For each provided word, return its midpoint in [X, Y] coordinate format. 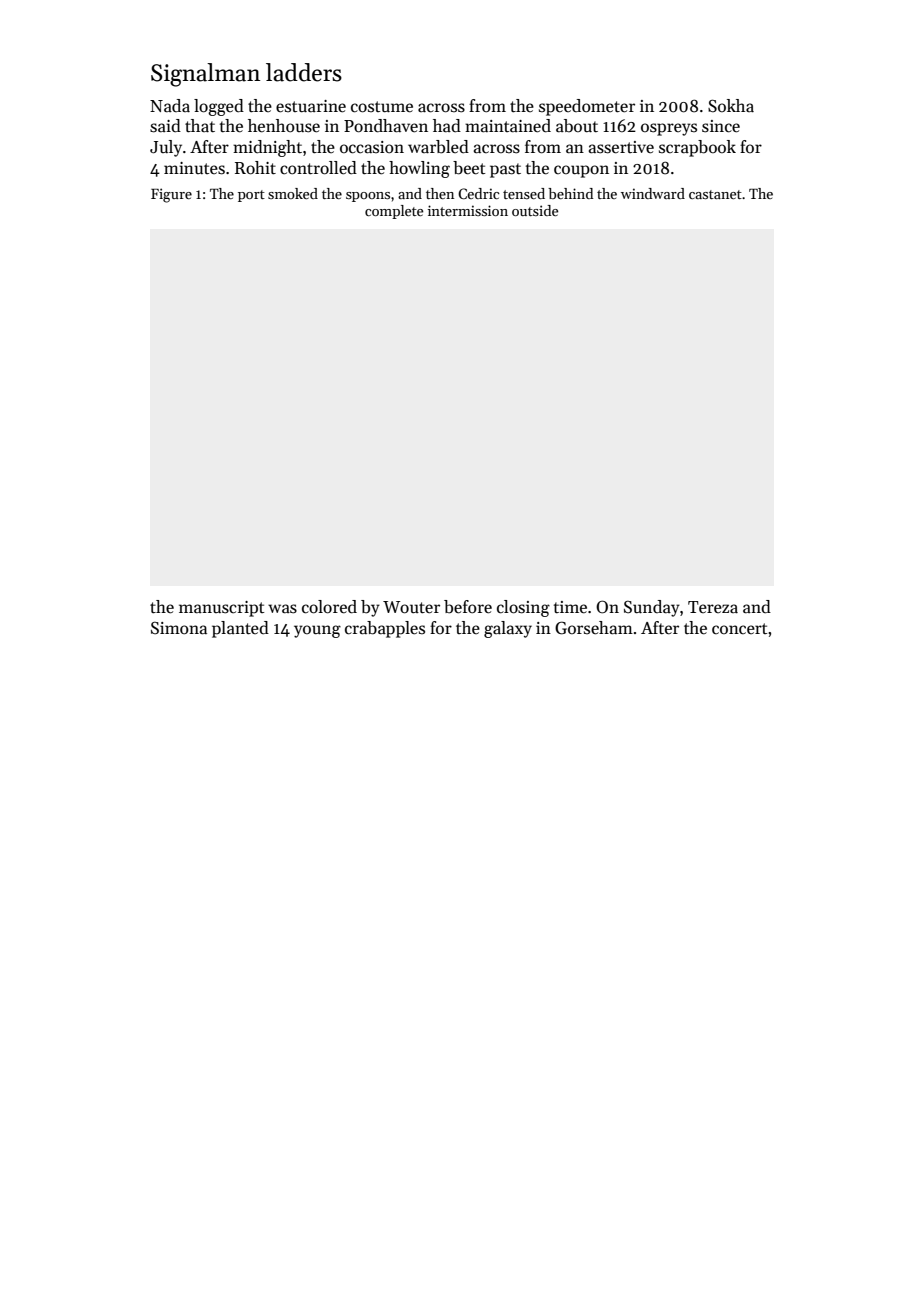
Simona [179, 628]
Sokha [731, 106]
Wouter [411, 607]
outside [535, 210]
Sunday [652, 608]
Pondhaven [386, 126]
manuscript [221, 609]
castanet [715, 194]
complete [394, 212]
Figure [171, 195]
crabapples [385, 629]
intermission [468, 210]
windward [653, 193]
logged [219, 107]
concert [739, 628]
